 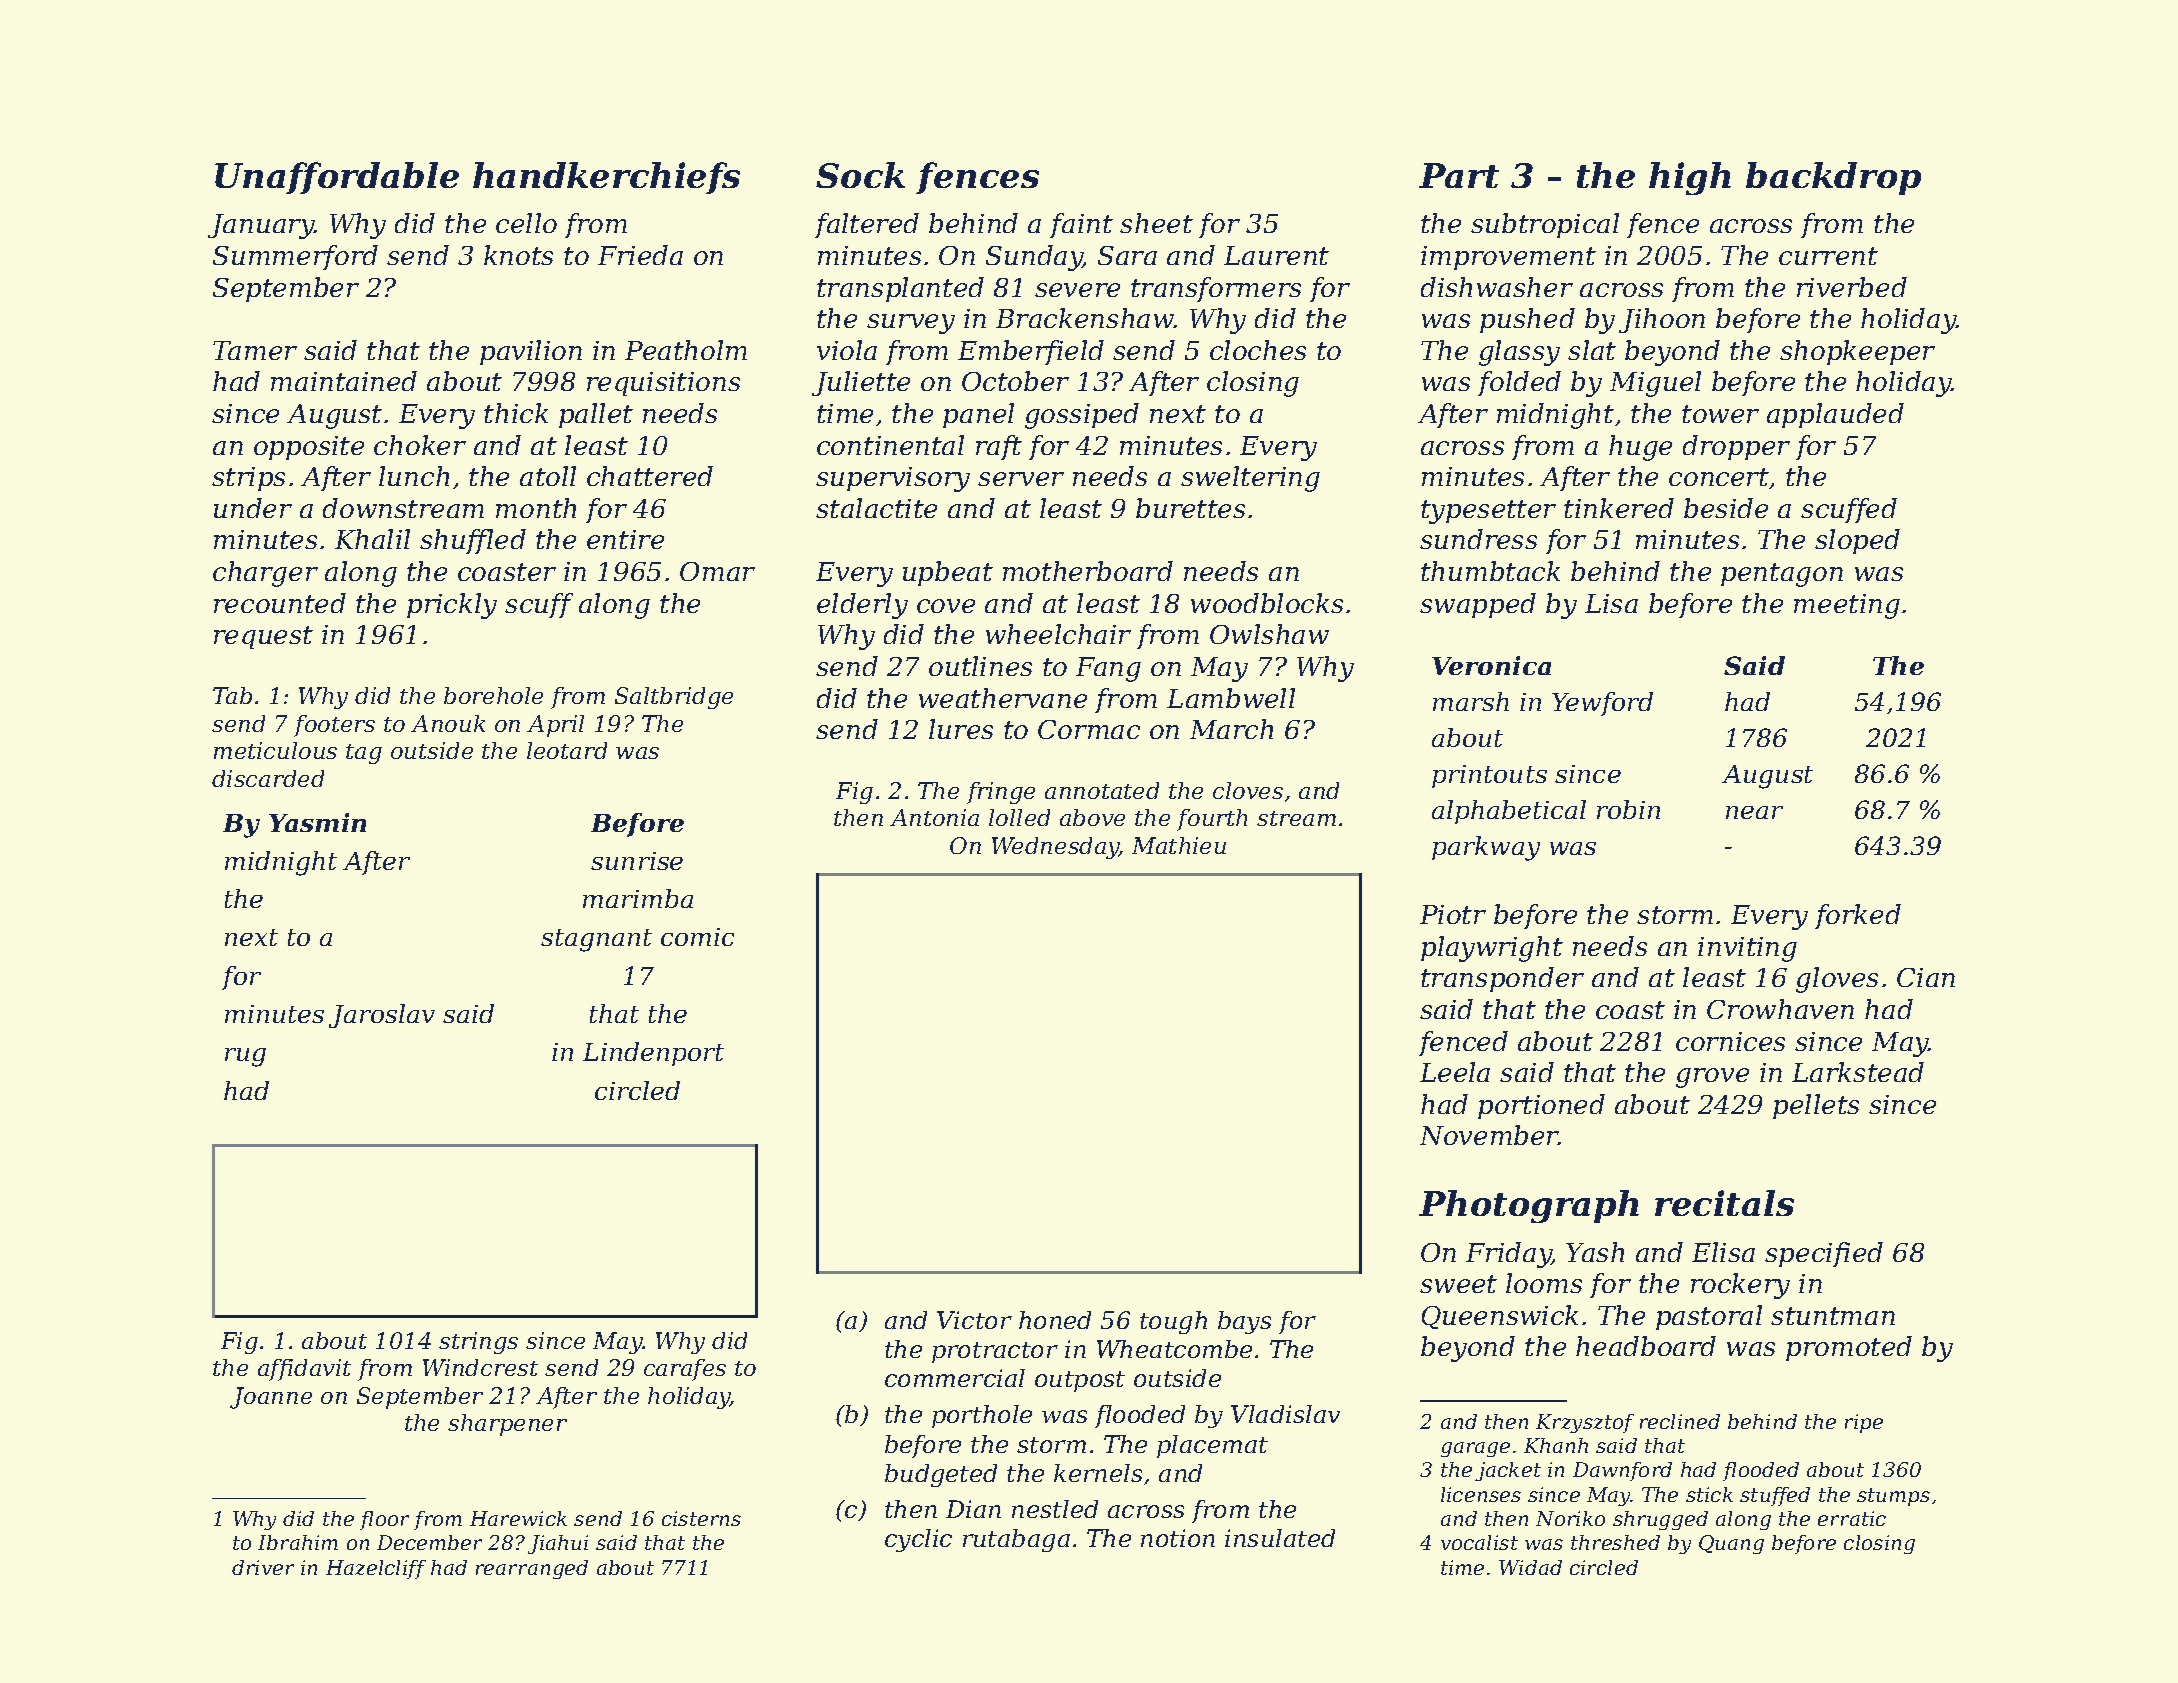 What do you see at coordinates (918, 1540) in the document?
I see `cyclic` at bounding box center [918, 1540].
